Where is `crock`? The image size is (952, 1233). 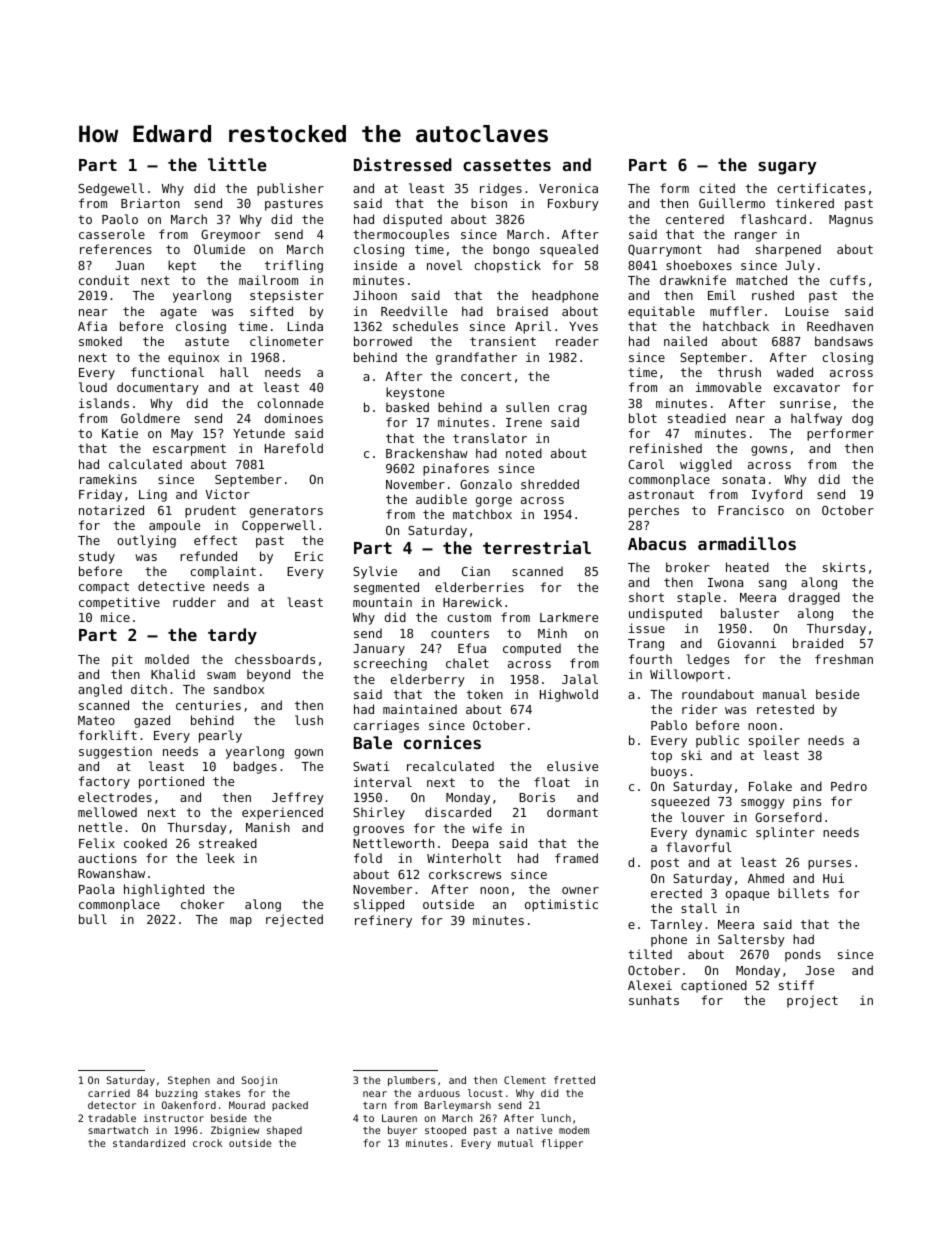 crock is located at coordinates (207, 1143).
